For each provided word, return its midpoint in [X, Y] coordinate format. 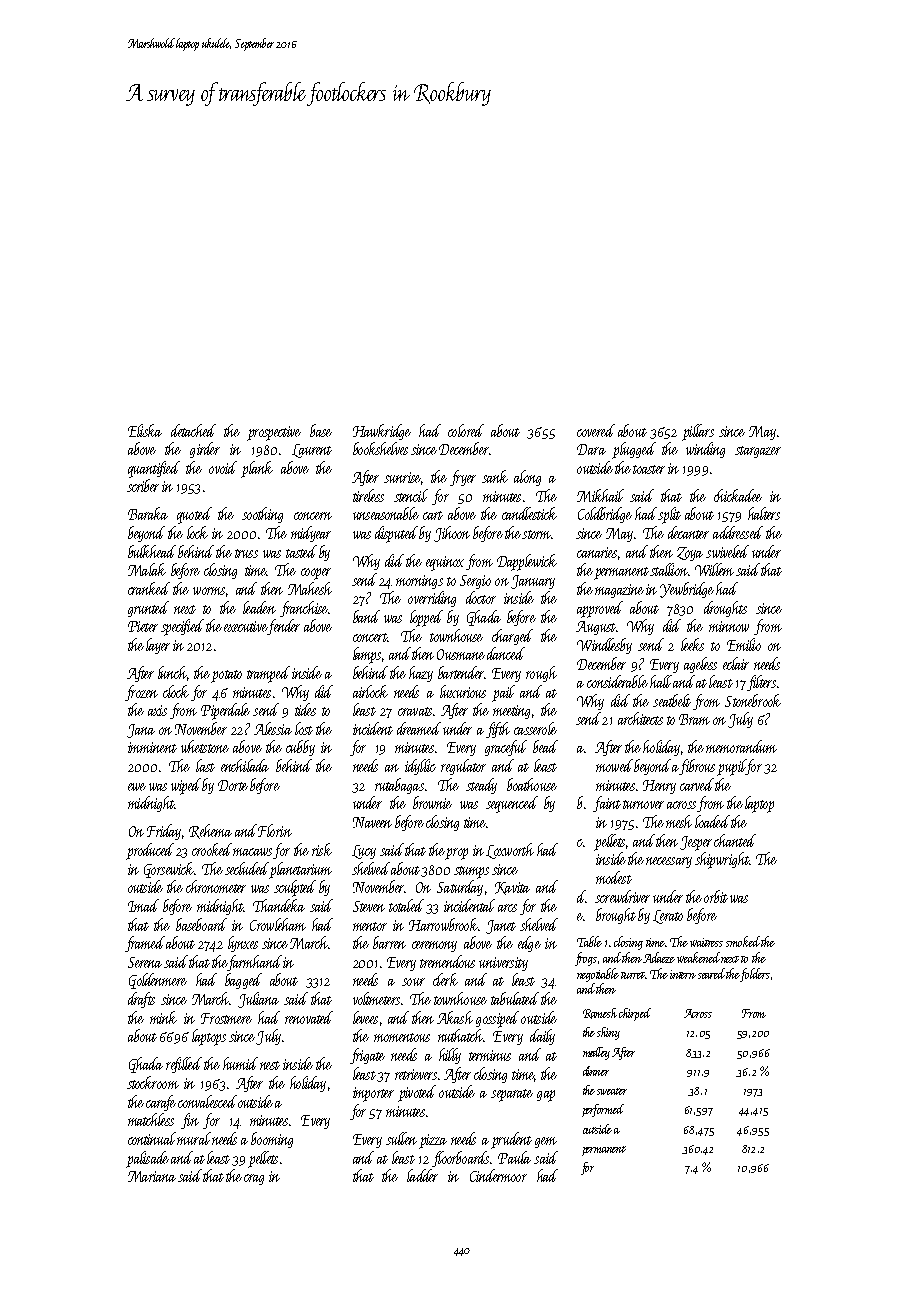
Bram [694, 719]
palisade [147, 1159]
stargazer [758, 452]
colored [466, 430]
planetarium [300, 870]
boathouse [532, 784]
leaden [259, 607]
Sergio [475, 582]
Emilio [744, 644]
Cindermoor [498, 1175]
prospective [274, 433]
